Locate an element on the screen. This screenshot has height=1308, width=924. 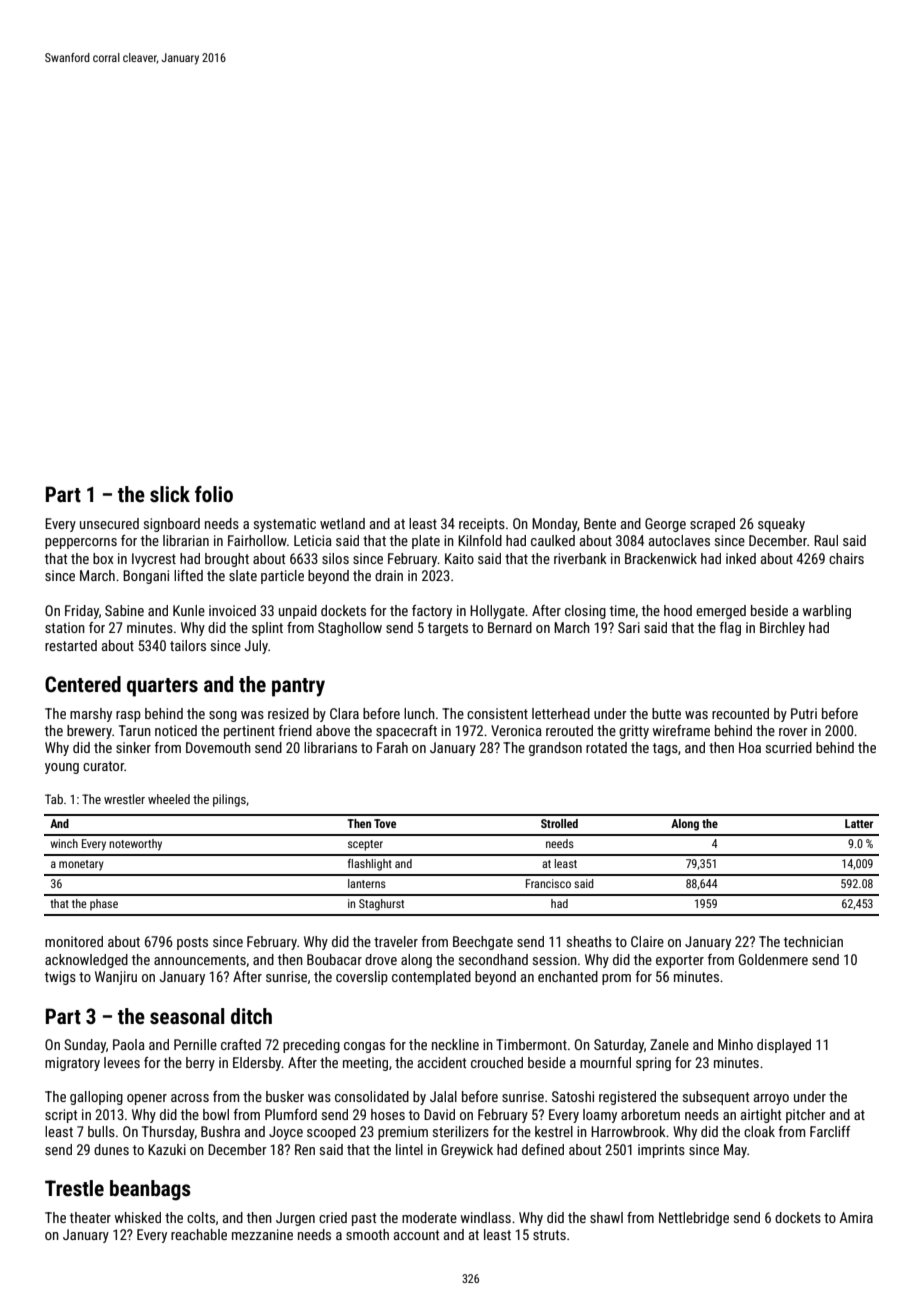
neckline is located at coordinates (455, 1044).
